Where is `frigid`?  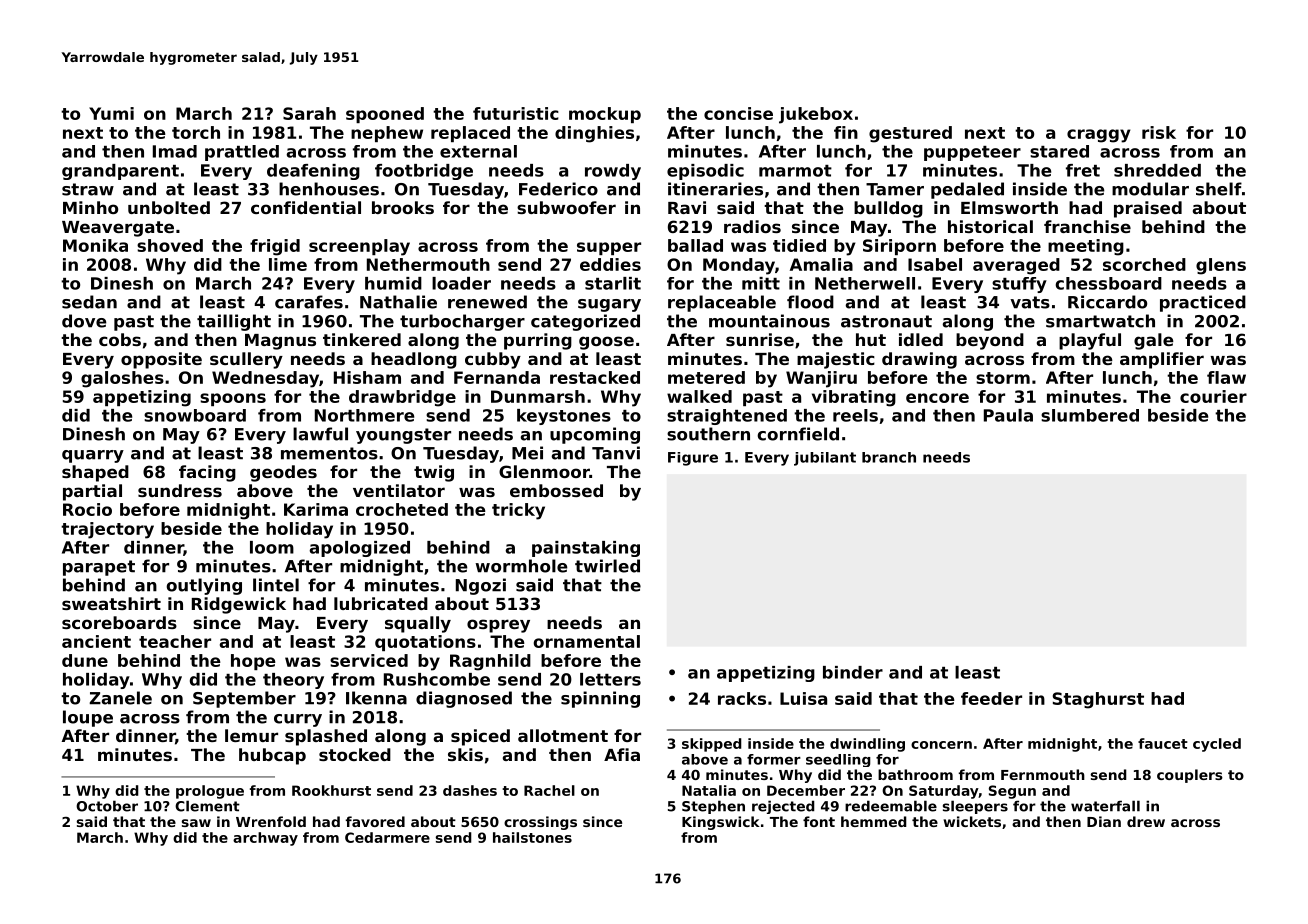
frigid is located at coordinates (275, 247).
